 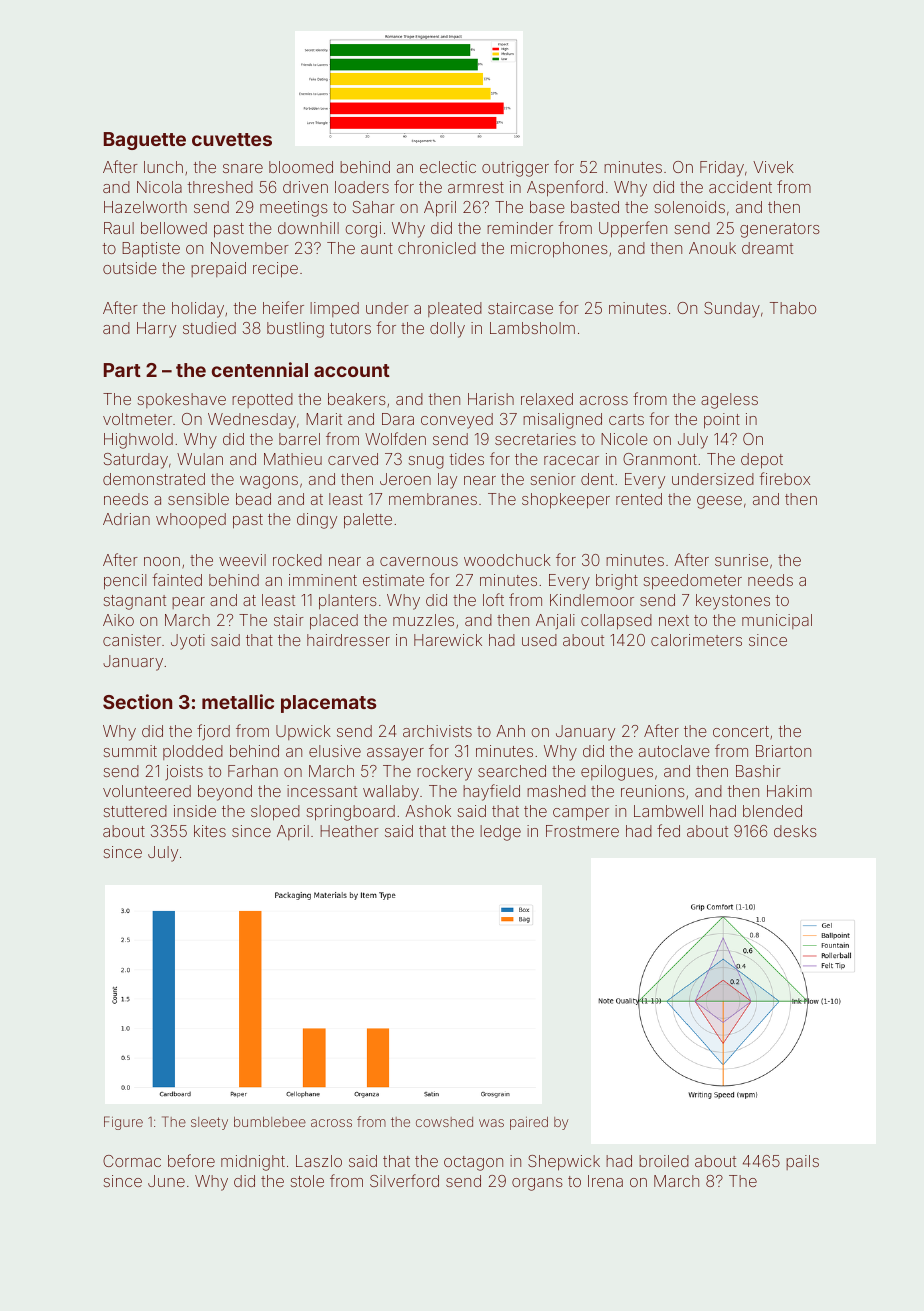 What do you see at coordinates (582, 831) in the page?
I see `Frostmere` at bounding box center [582, 831].
